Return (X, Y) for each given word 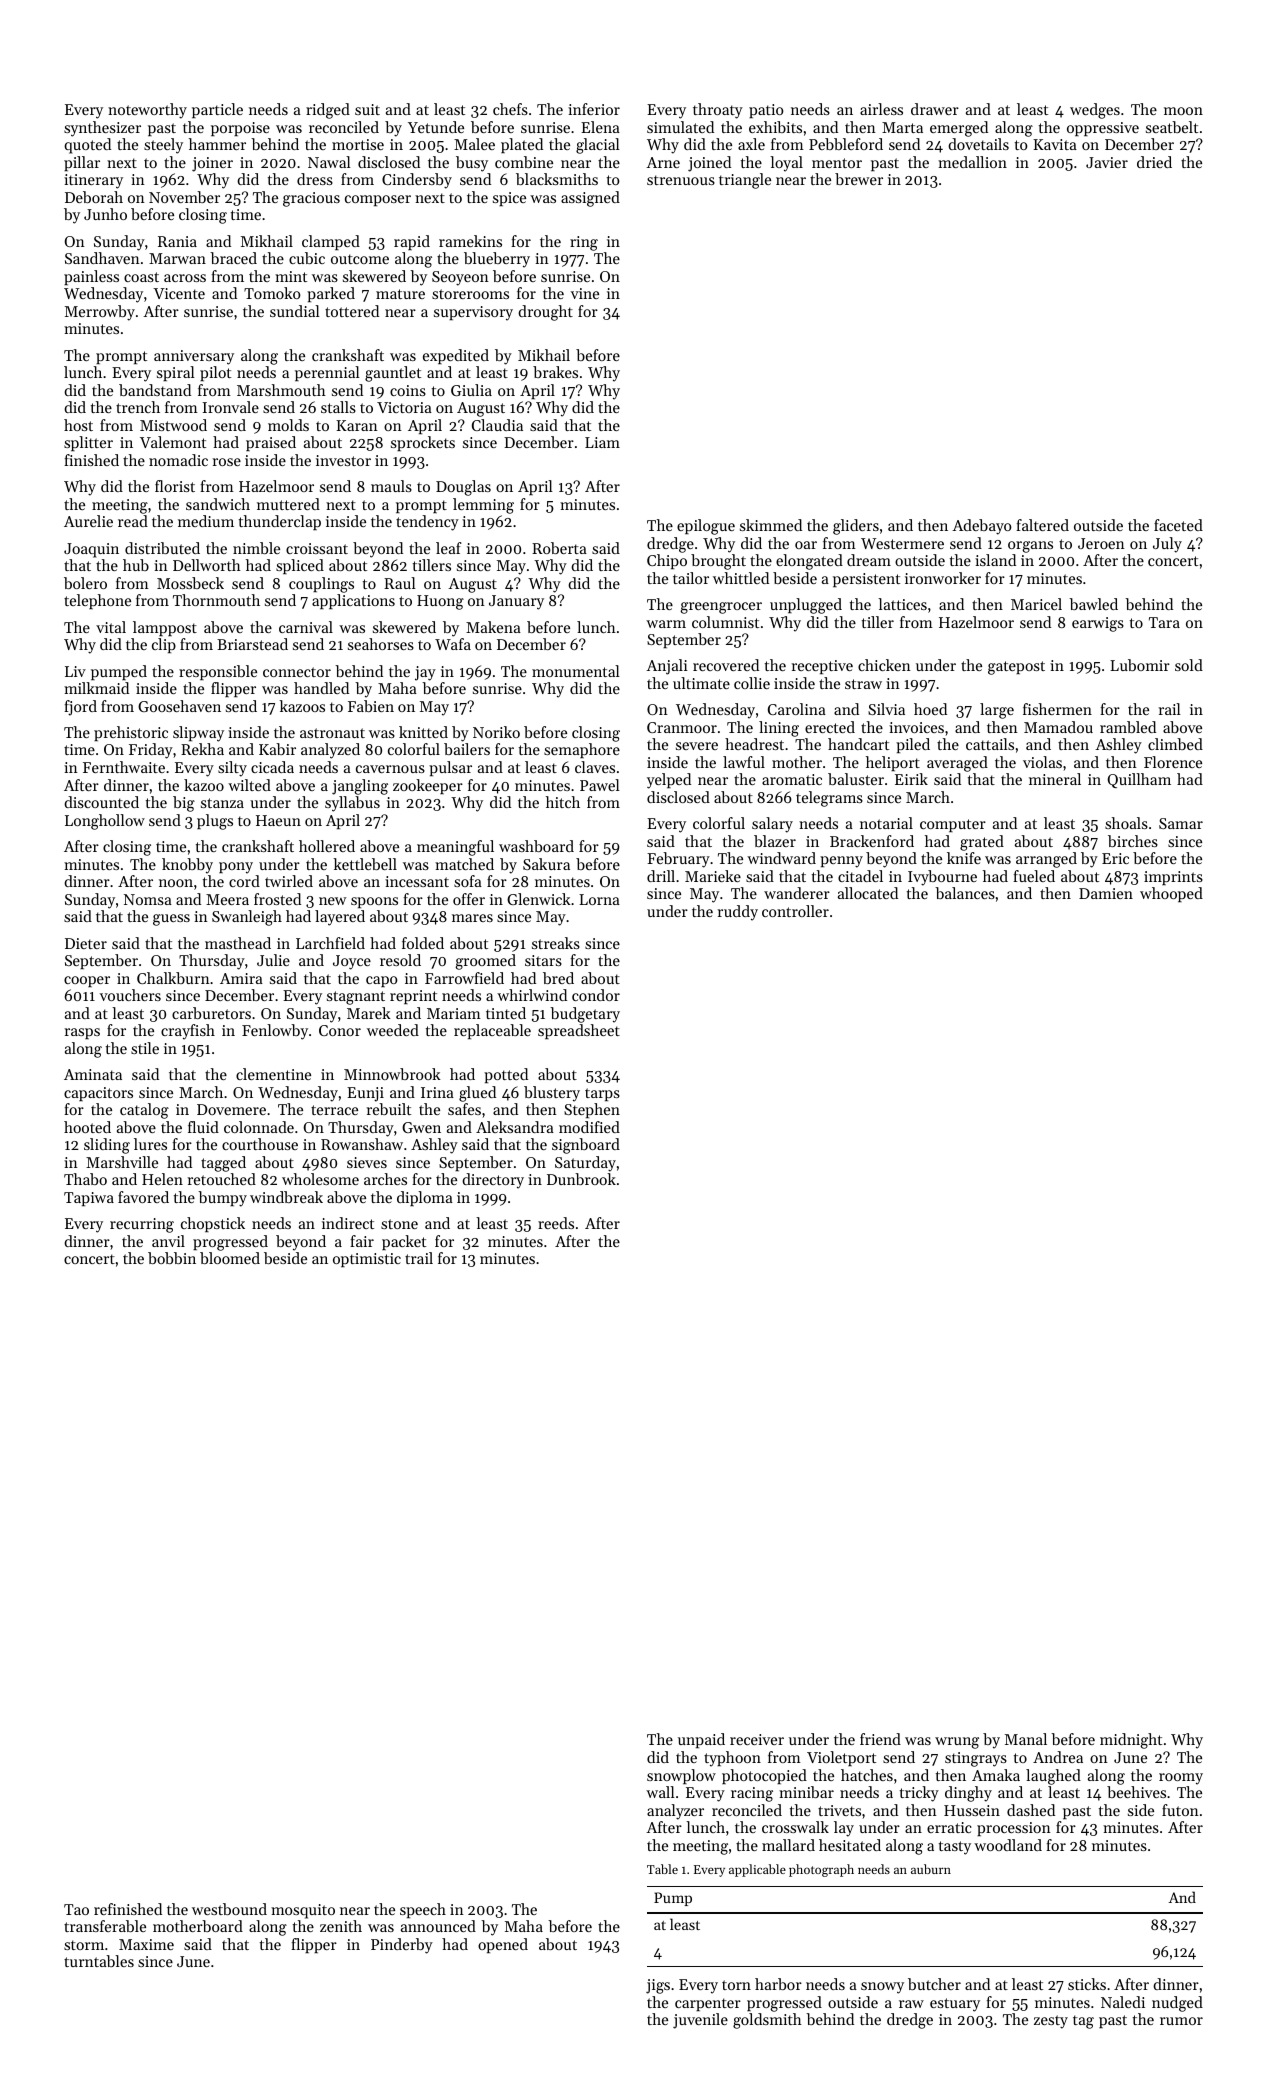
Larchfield (330, 943)
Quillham (1139, 780)
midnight (1131, 1741)
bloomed (230, 1258)
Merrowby (100, 313)
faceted (1178, 525)
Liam (602, 442)
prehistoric (131, 733)
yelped (669, 781)
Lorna (599, 899)
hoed (930, 709)
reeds (556, 1223)
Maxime (146, 1944)
